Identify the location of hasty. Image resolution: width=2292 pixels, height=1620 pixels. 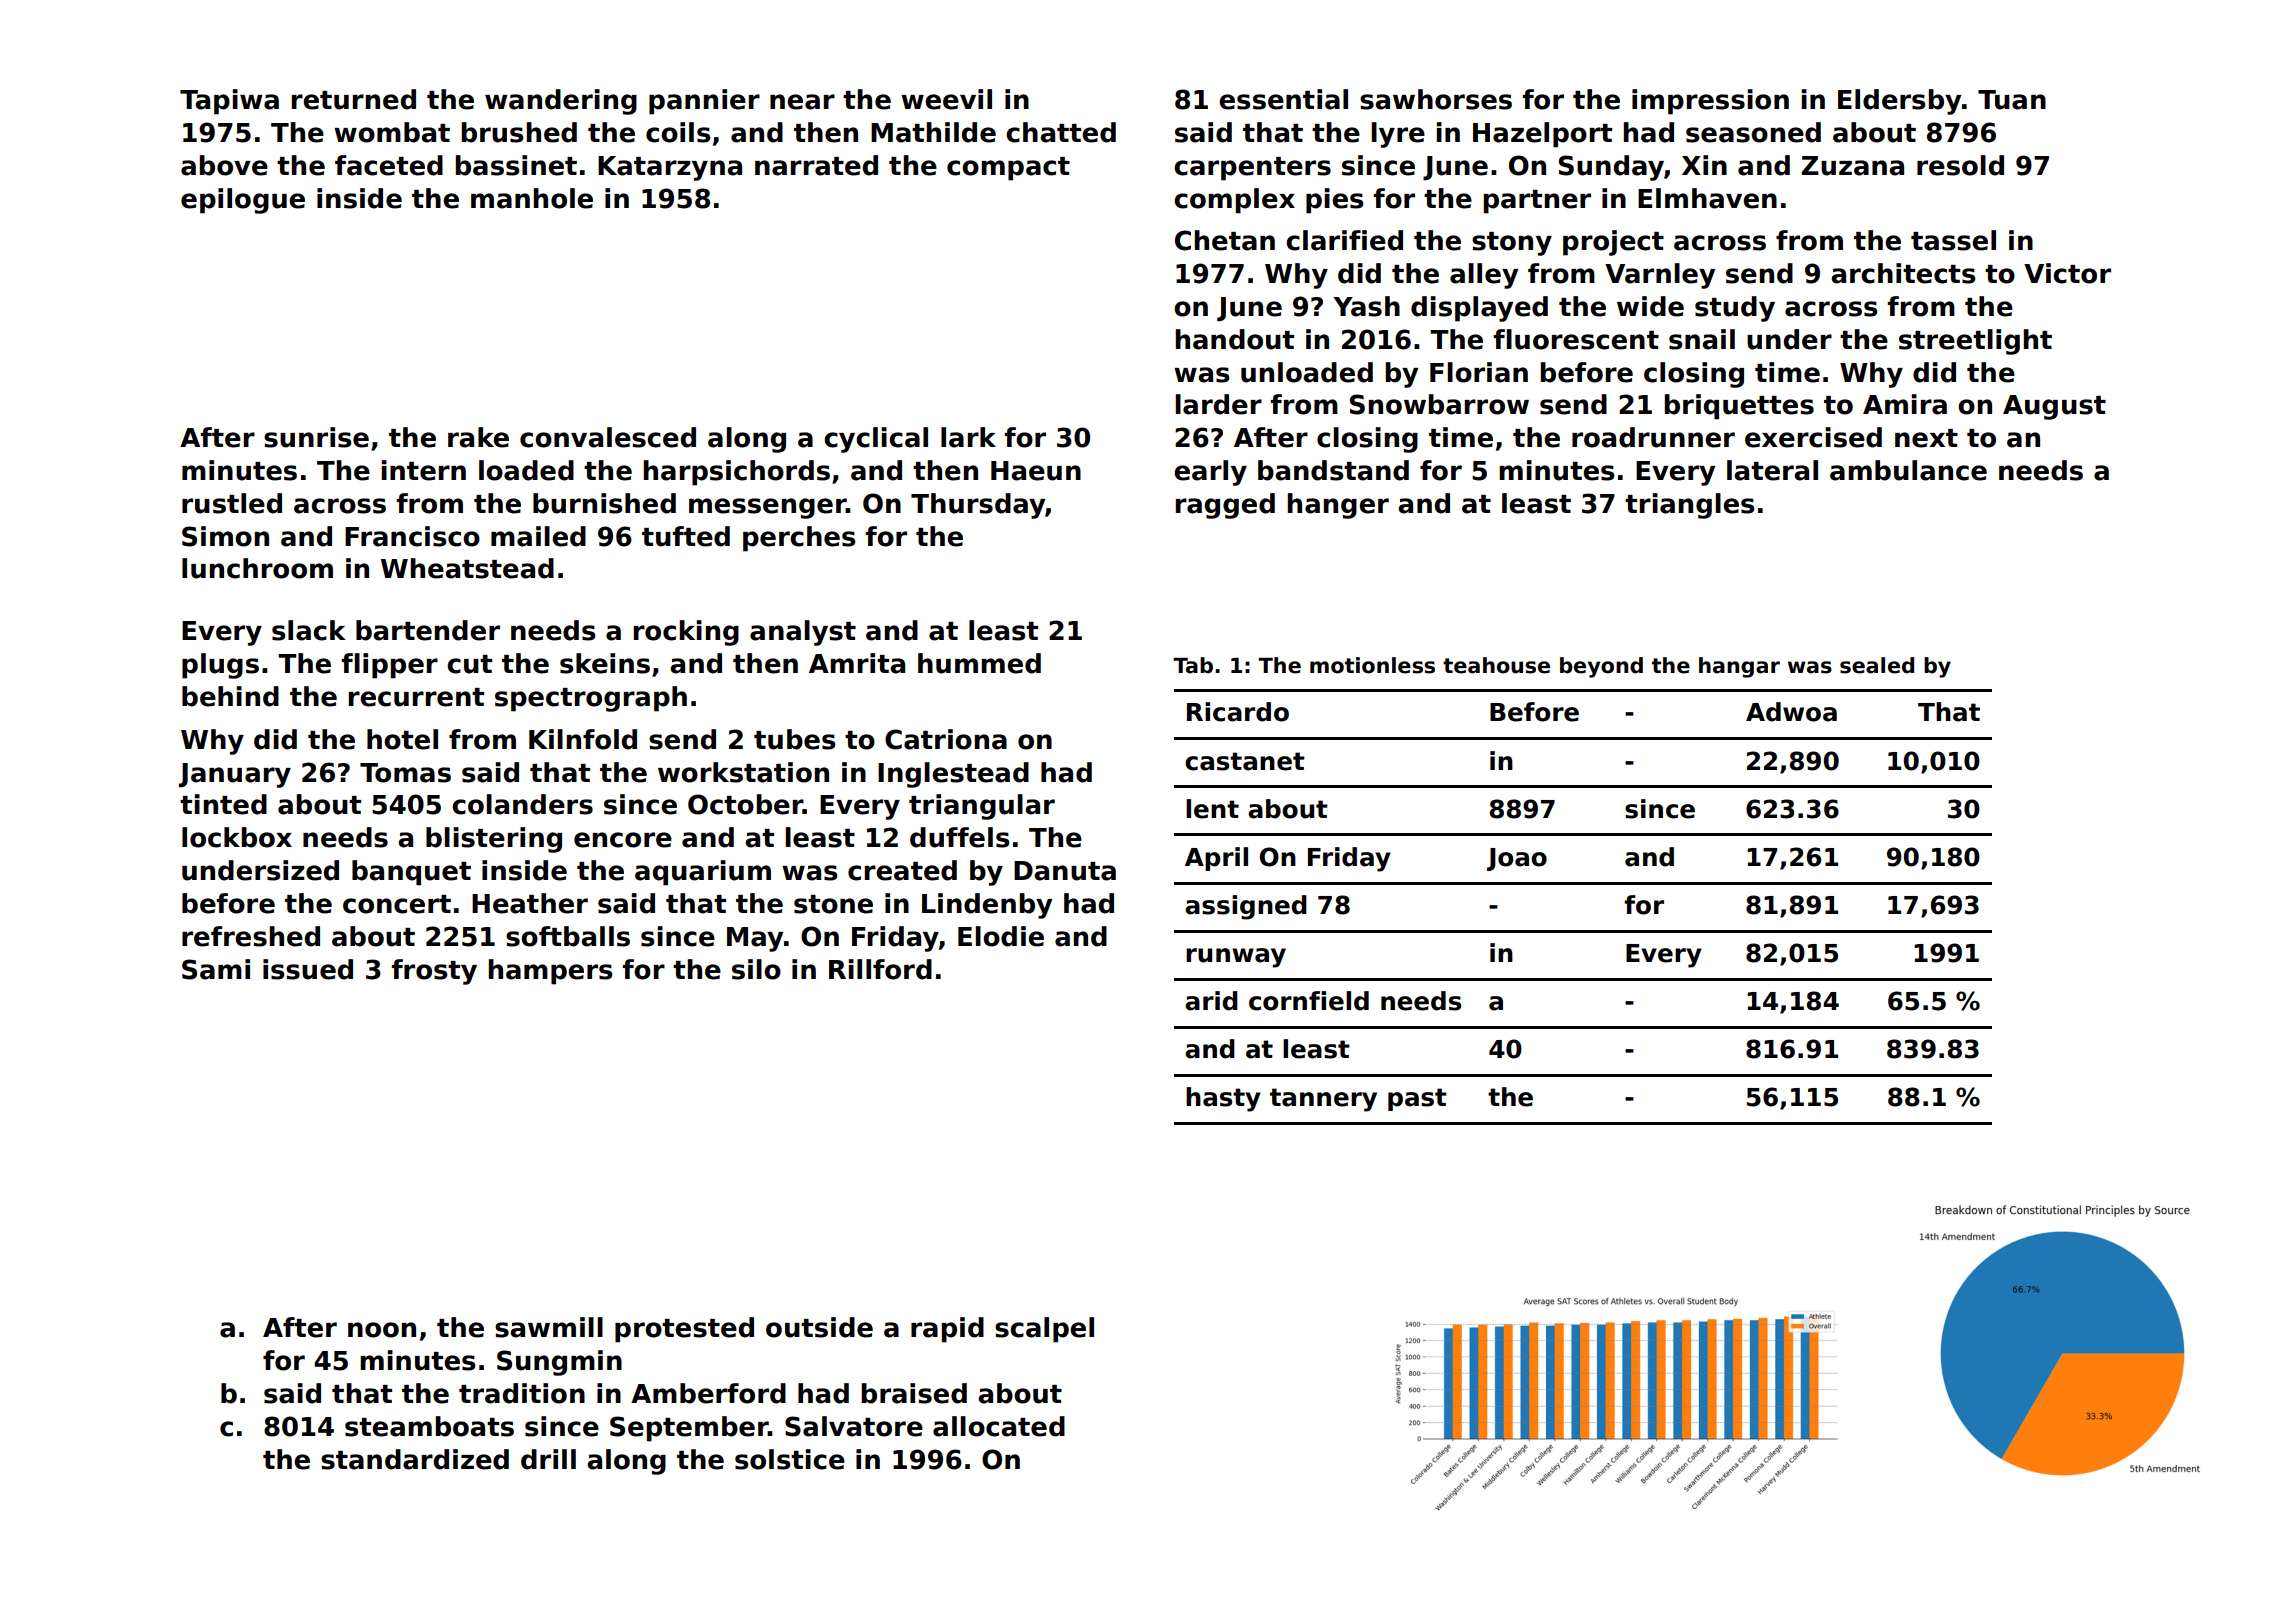
(1223, 1099).
